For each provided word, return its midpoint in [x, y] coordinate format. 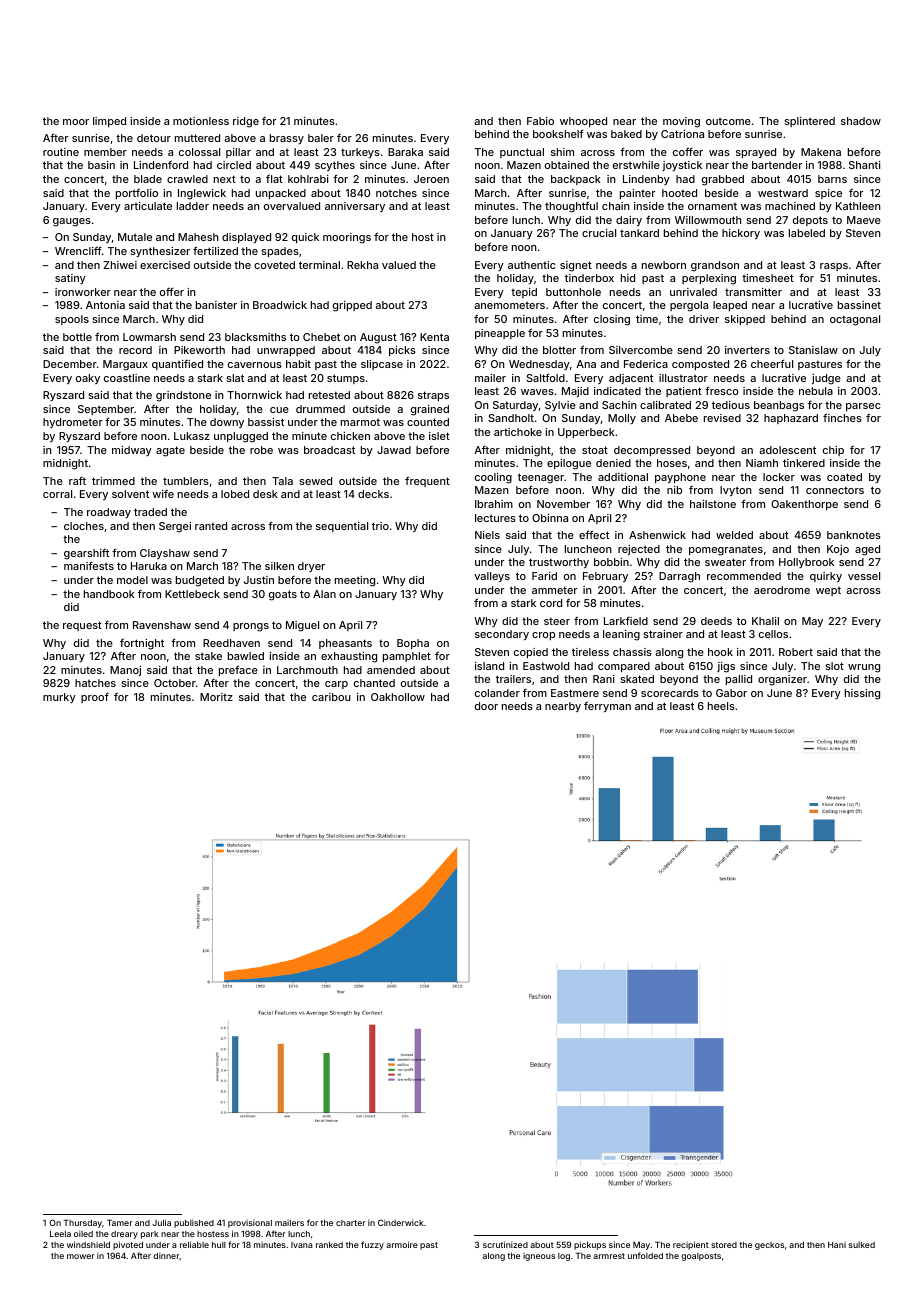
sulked [862, 1245]
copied [531, 653]
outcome [728, 121]
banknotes [854, 535]
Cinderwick [401, 1222]
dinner [166, 1256]
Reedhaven [231, 643]
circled [234, 165]
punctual [522, 153]
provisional [250, 1223]
